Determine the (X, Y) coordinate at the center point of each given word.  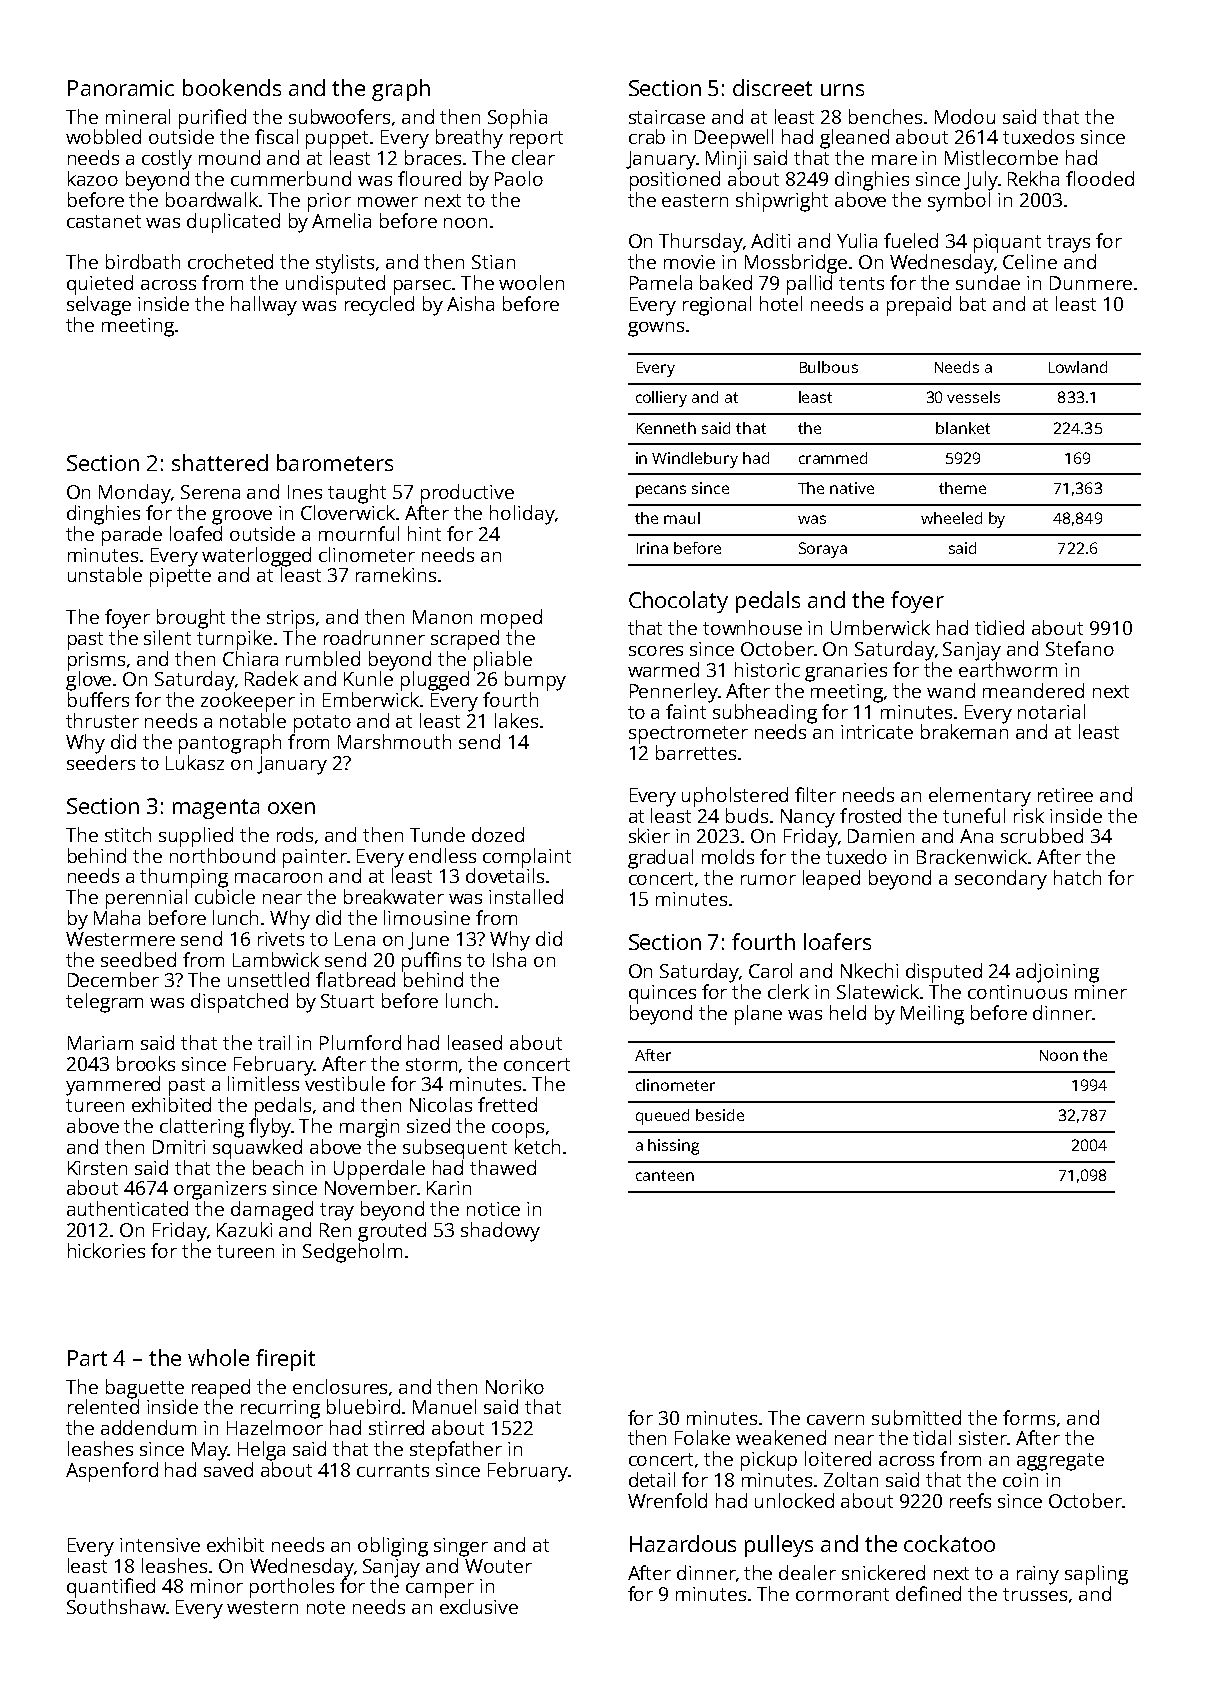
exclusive (479, 1606)
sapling (1096, 1575)
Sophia (517, 119)
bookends (232, 87)
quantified (111, 1588)
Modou (965, 116)
